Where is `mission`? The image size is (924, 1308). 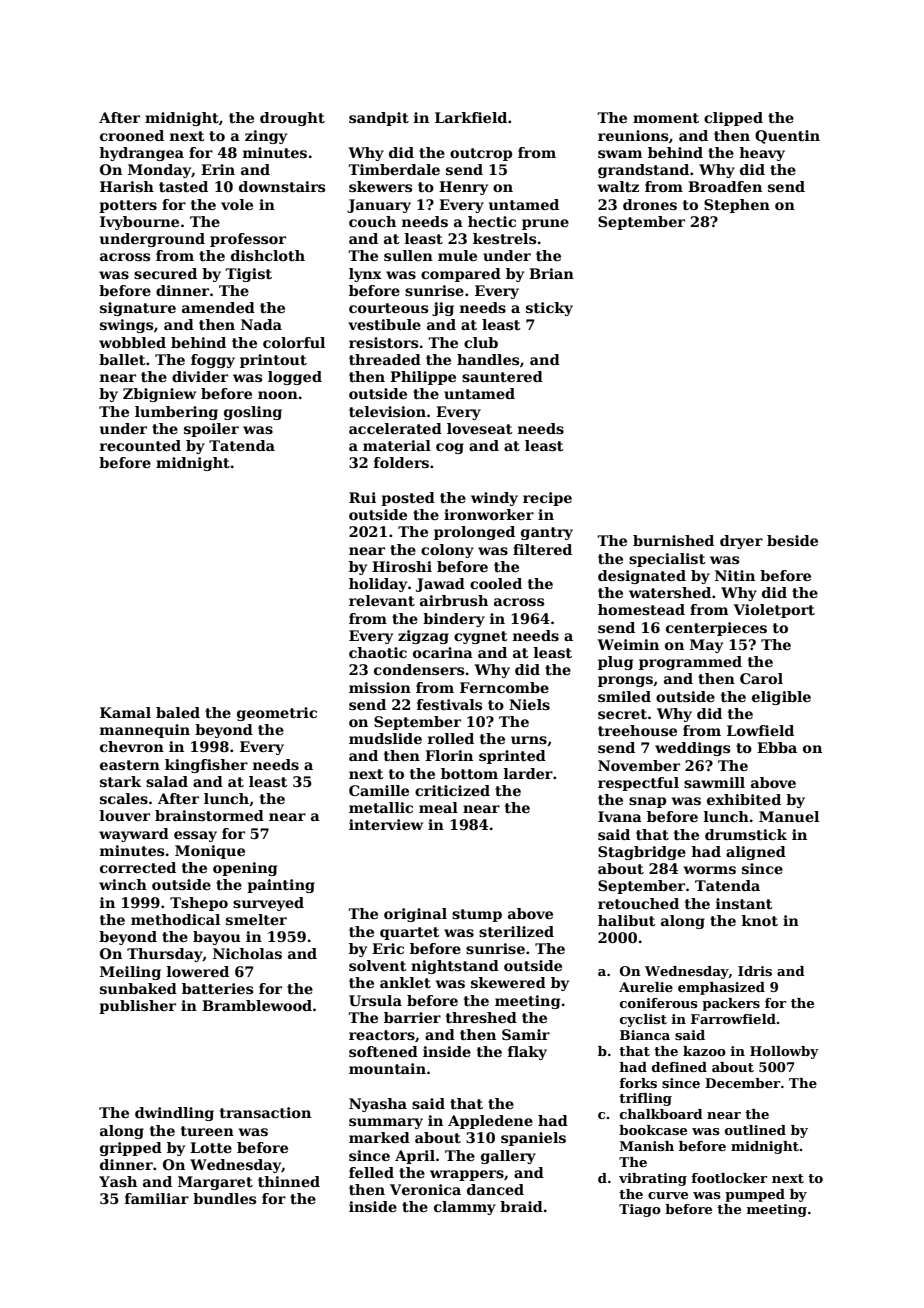 mission is located at coordinates (380, 687).
